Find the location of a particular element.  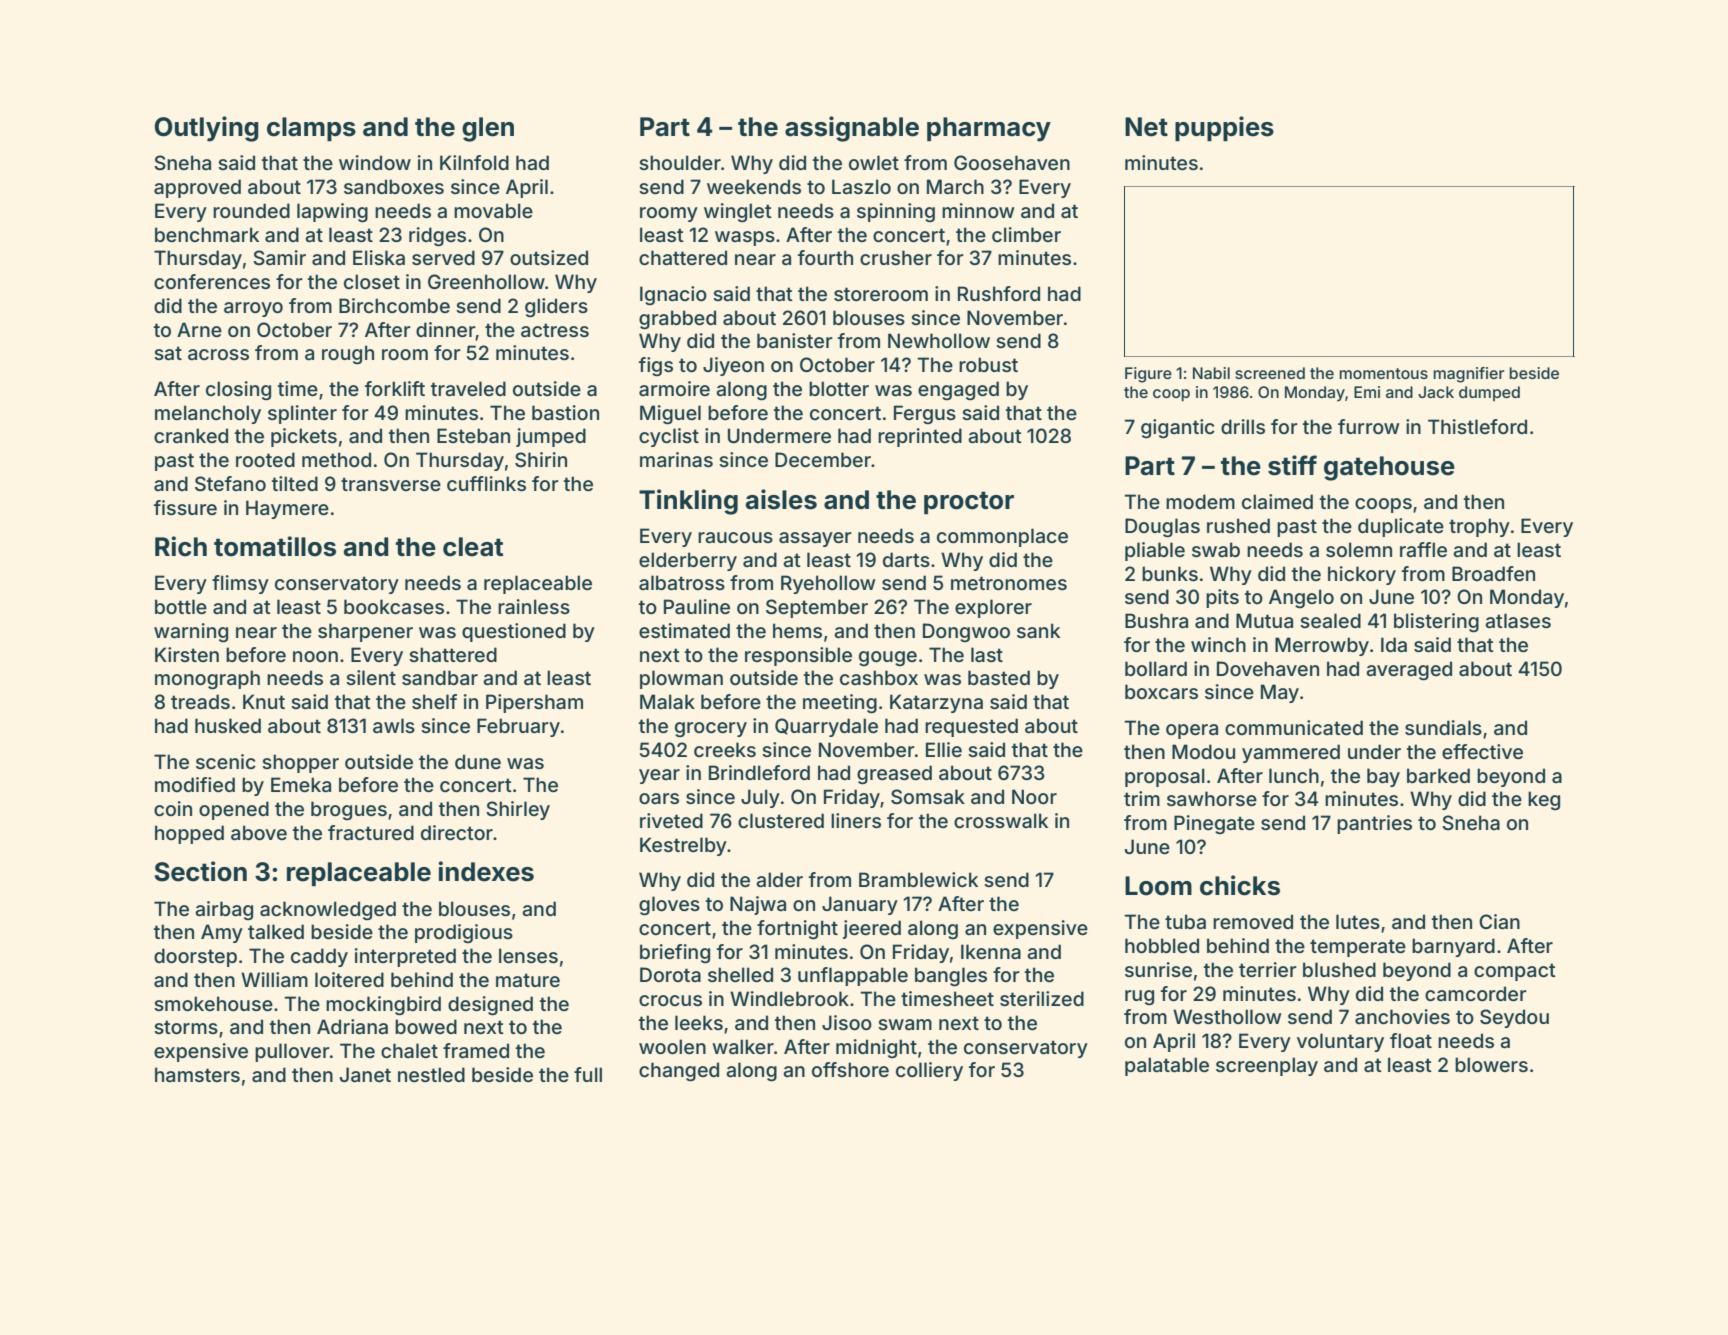

atlases is located at coordinates (1518, 620).
